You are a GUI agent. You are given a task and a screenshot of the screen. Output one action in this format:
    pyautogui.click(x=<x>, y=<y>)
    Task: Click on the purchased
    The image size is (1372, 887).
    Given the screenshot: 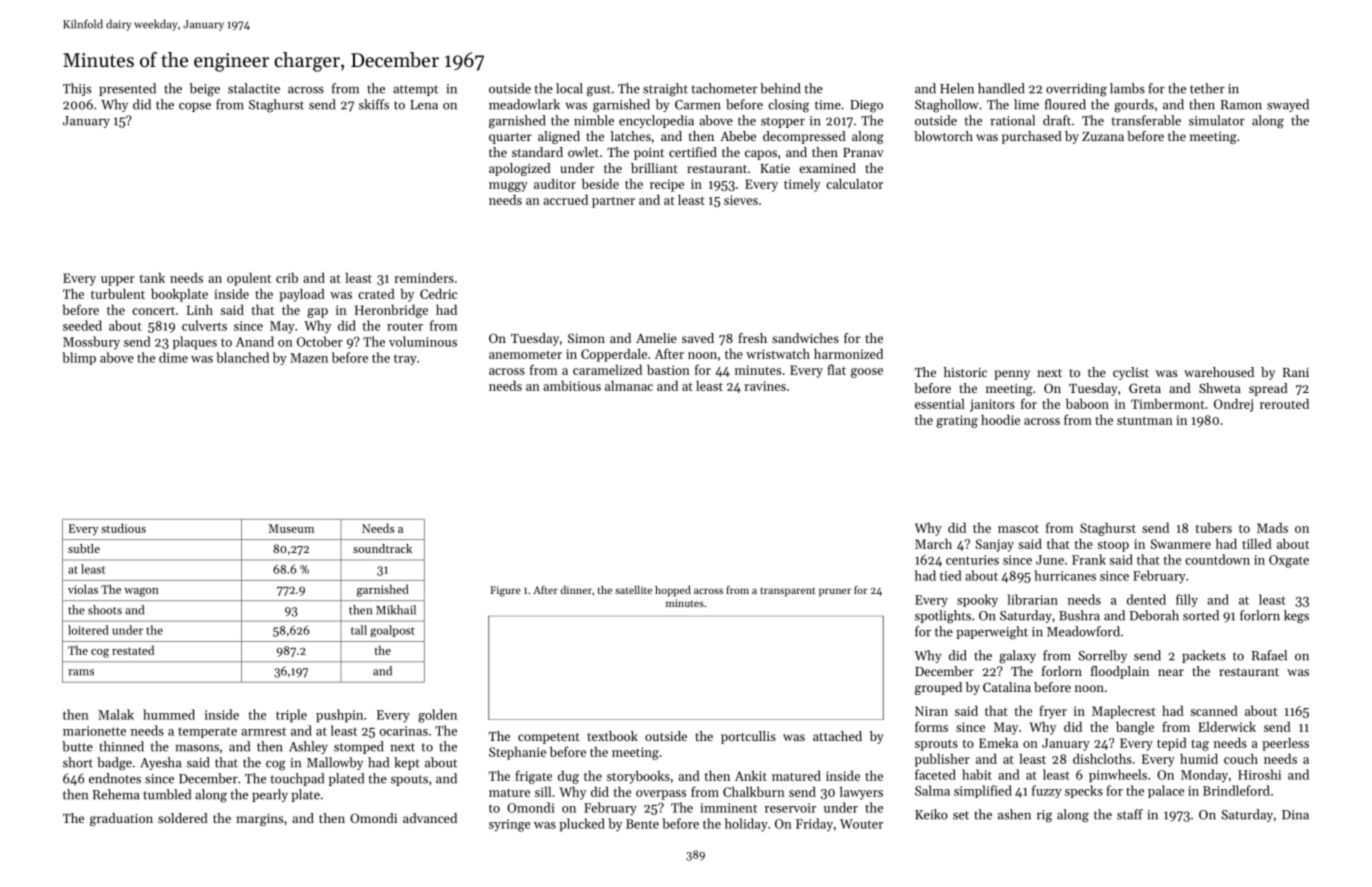 What is the action you would take?
    pyautogui.click(x=1032, y=137)
